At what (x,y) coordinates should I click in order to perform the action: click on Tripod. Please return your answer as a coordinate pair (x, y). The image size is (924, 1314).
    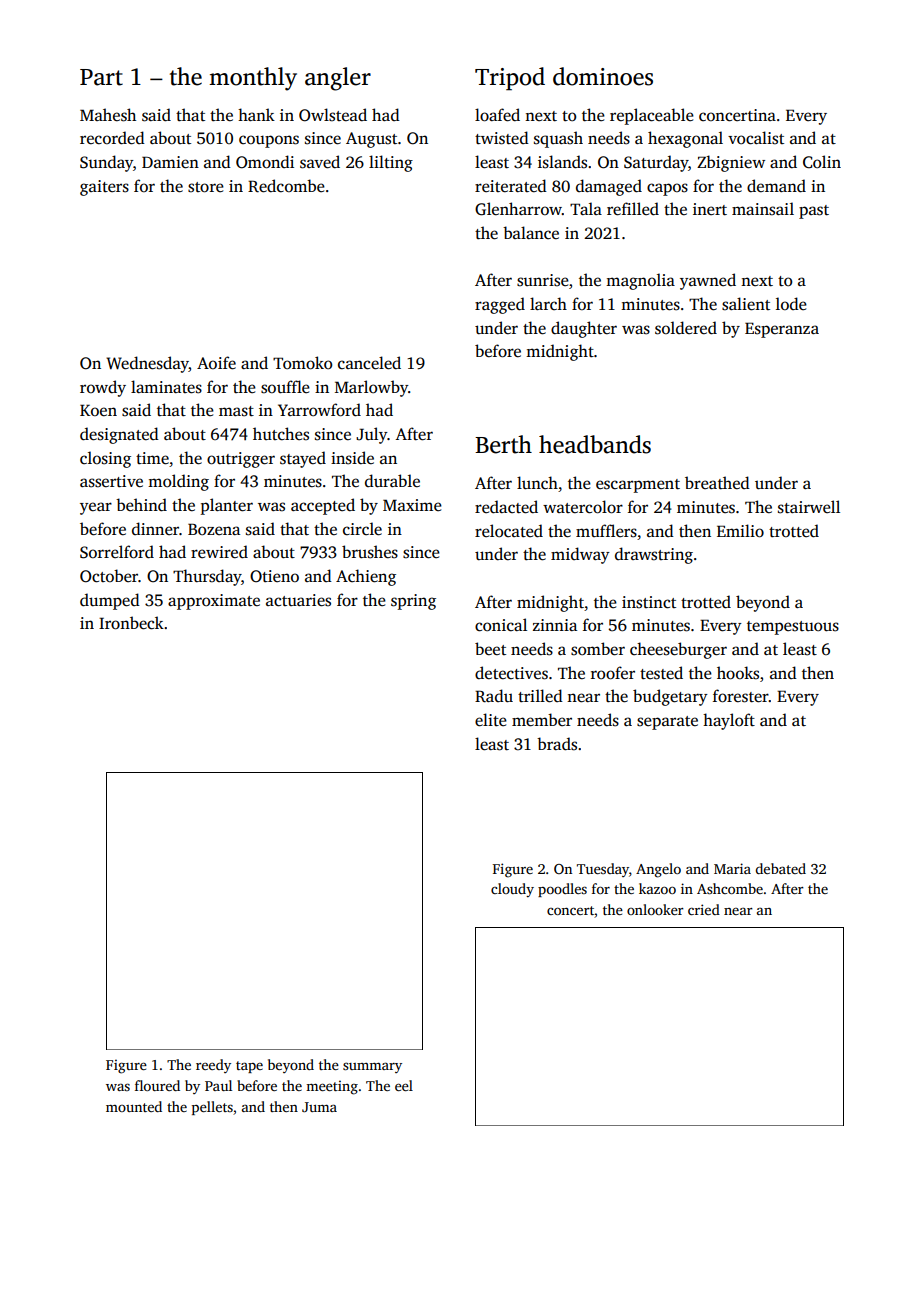
    Looking at the image, I should click on (510, 79).
